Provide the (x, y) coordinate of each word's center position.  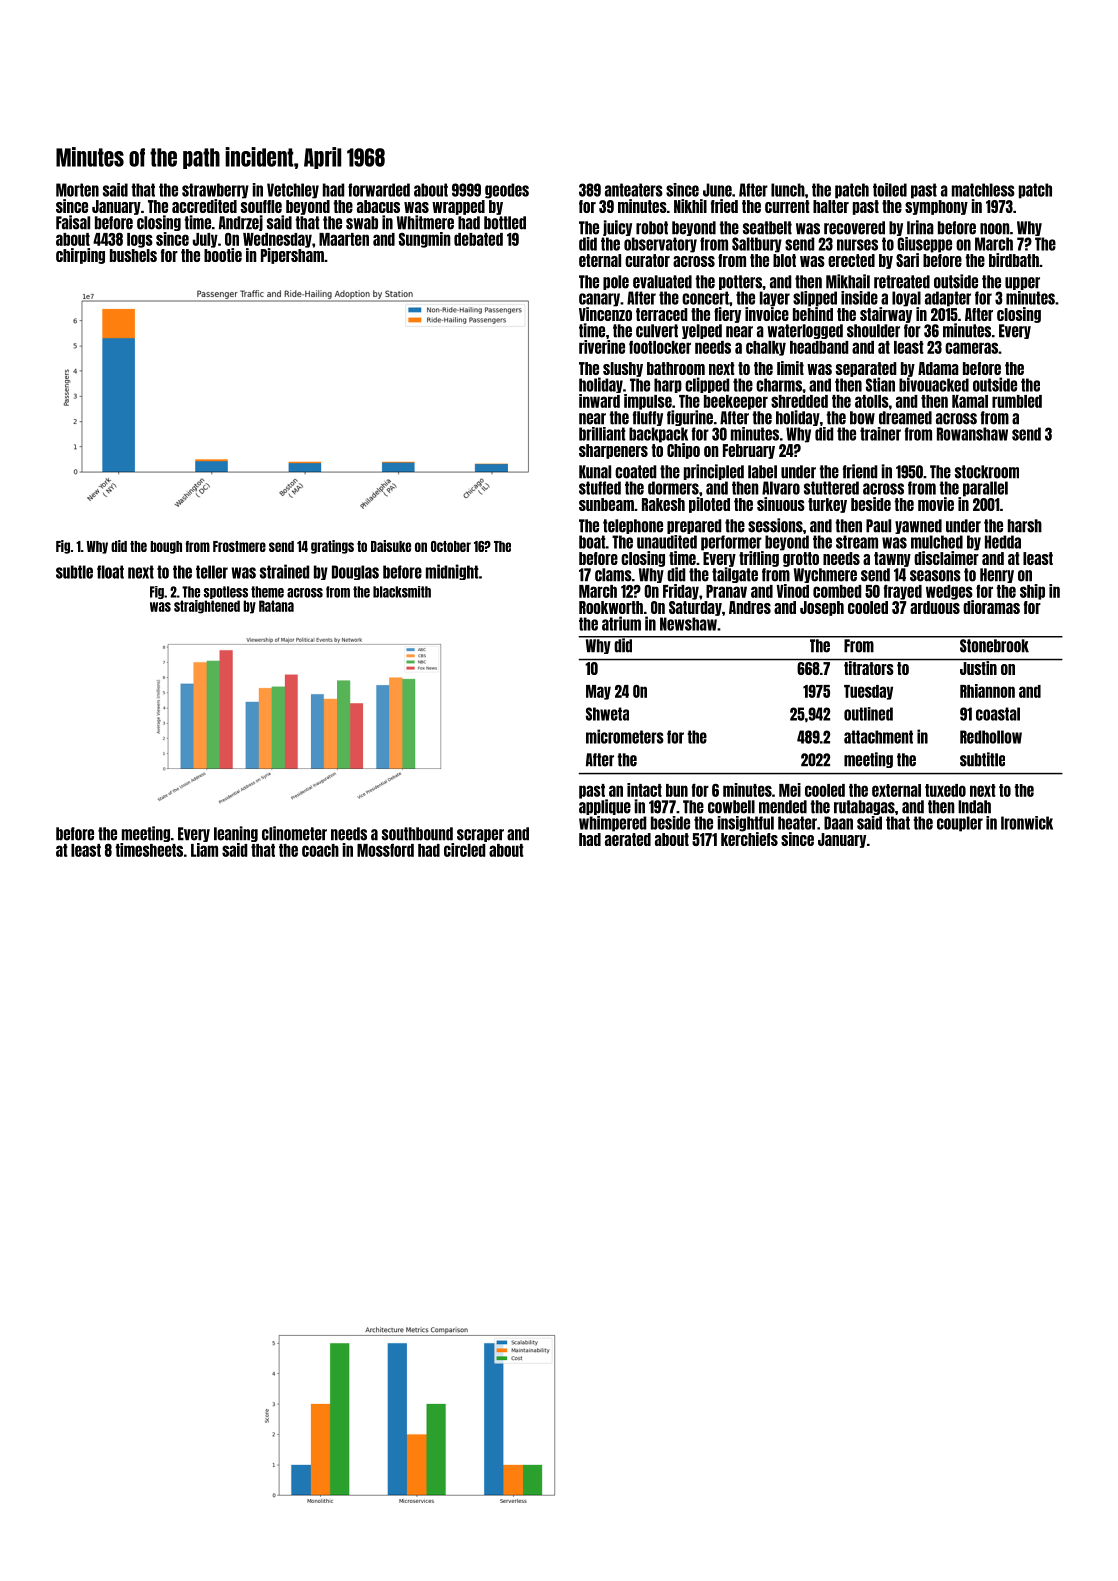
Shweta (607, 714)
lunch (788, 190)
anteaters (634, 190)
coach (320, 850)
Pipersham (292, 256)
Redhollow (991, 737)
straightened (207, 607)
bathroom (676, 368)
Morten (77, 190)
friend (860, 471)
